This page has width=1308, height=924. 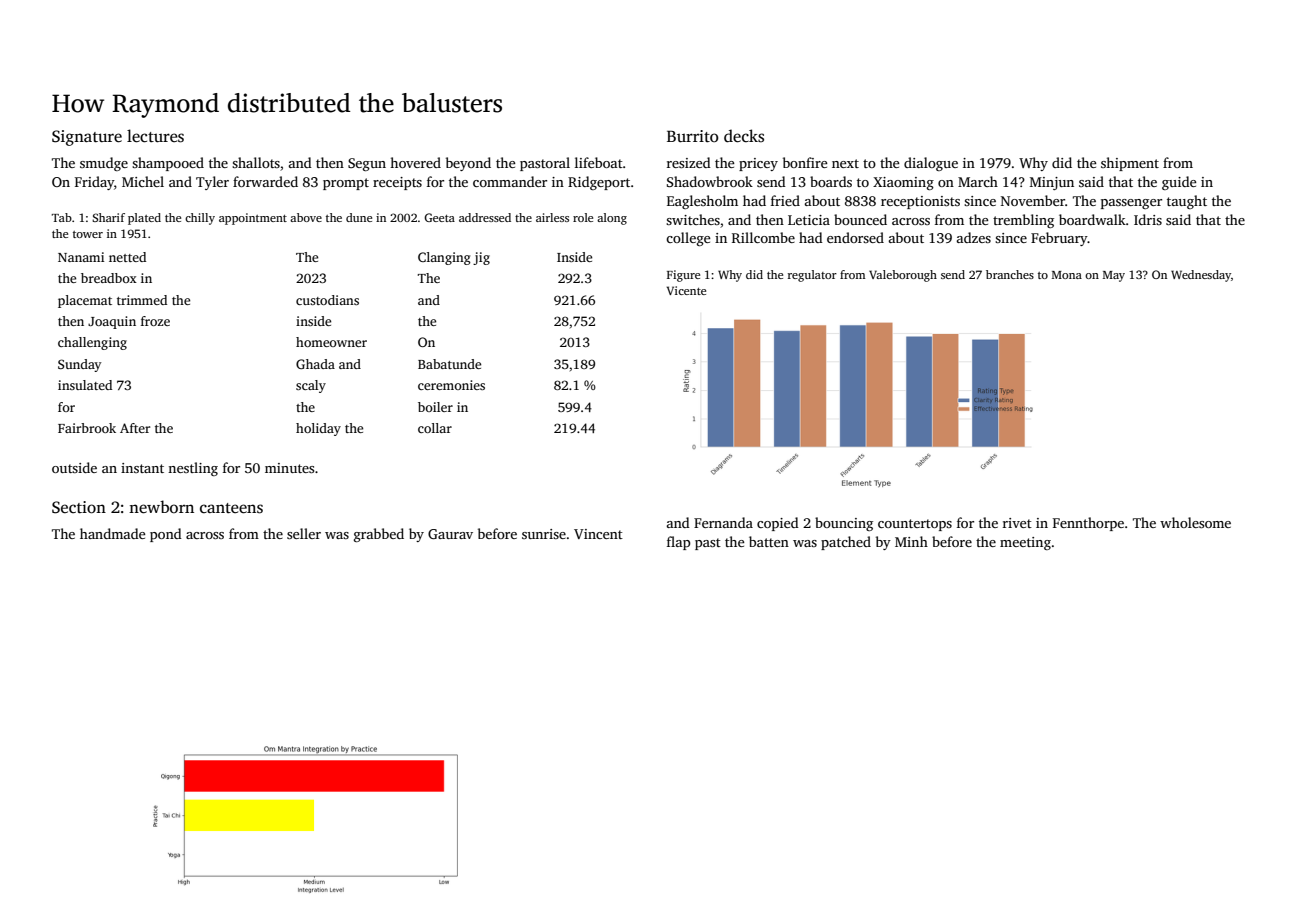 I want to click on Babatunde, so click(x=449, y=364).
